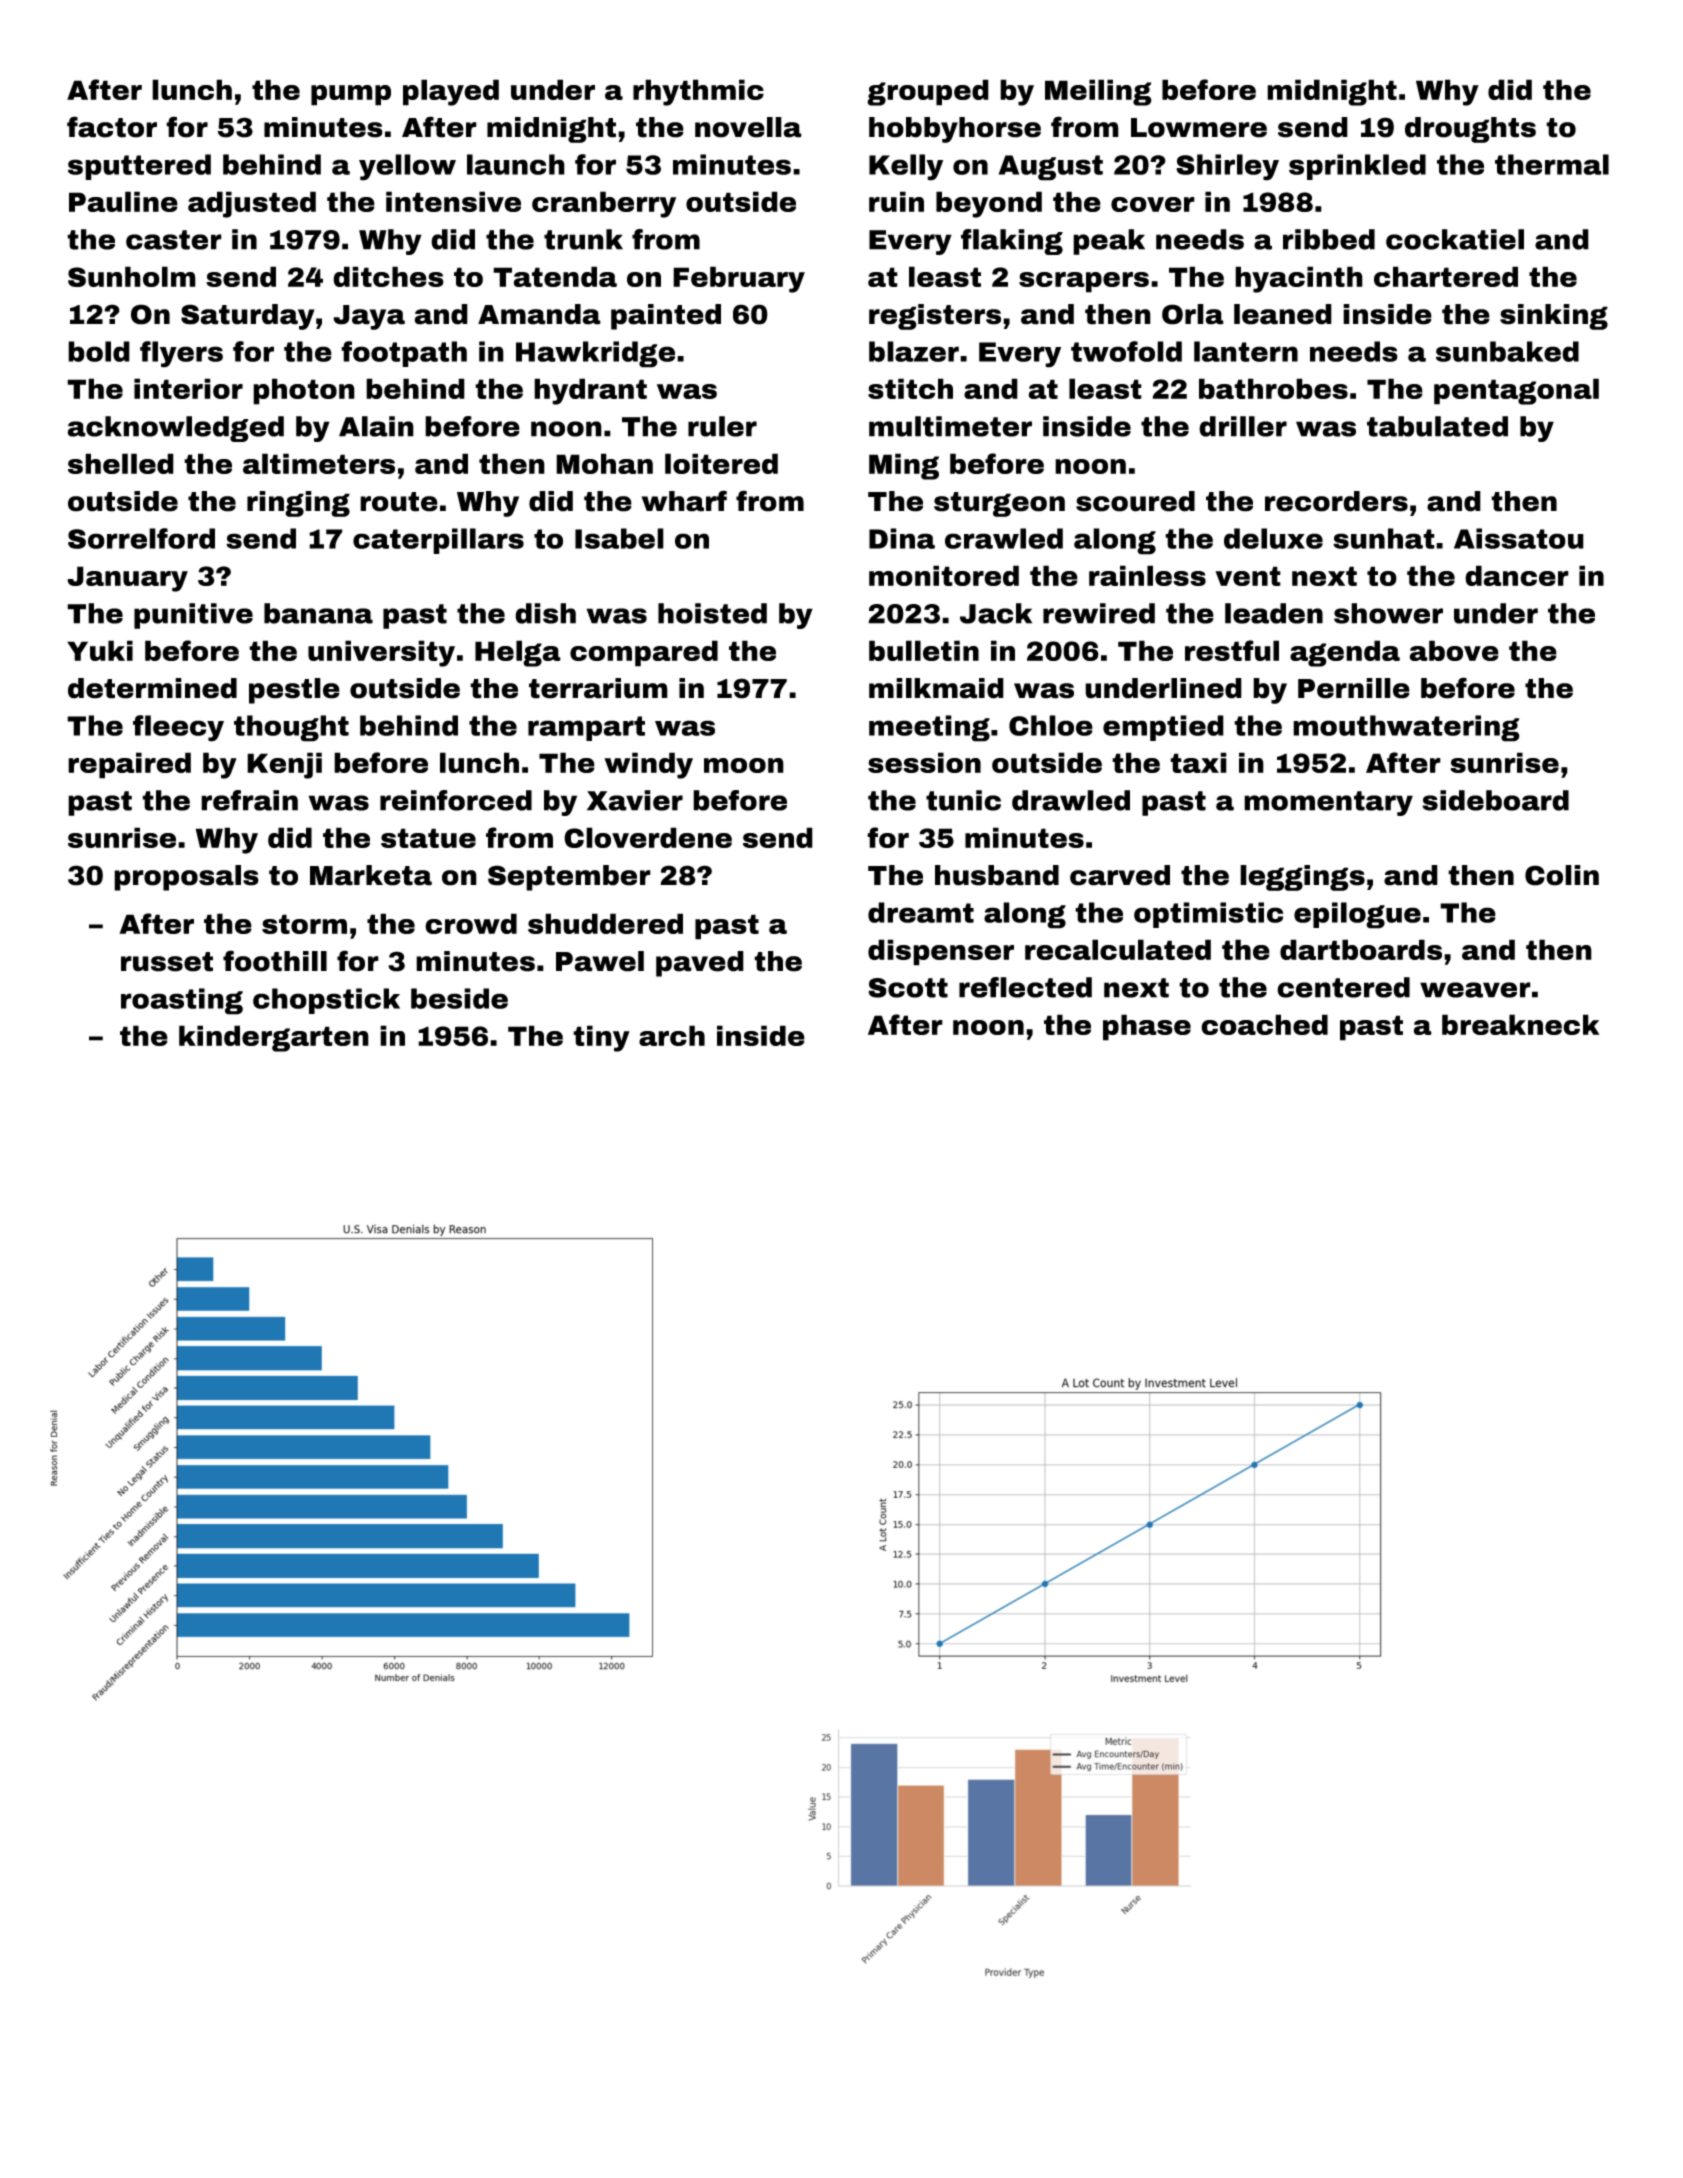  What do you see at coordinates (1264, 1024) in the screenshot?
I see `coached` at bounding box center [1264, 1024].
